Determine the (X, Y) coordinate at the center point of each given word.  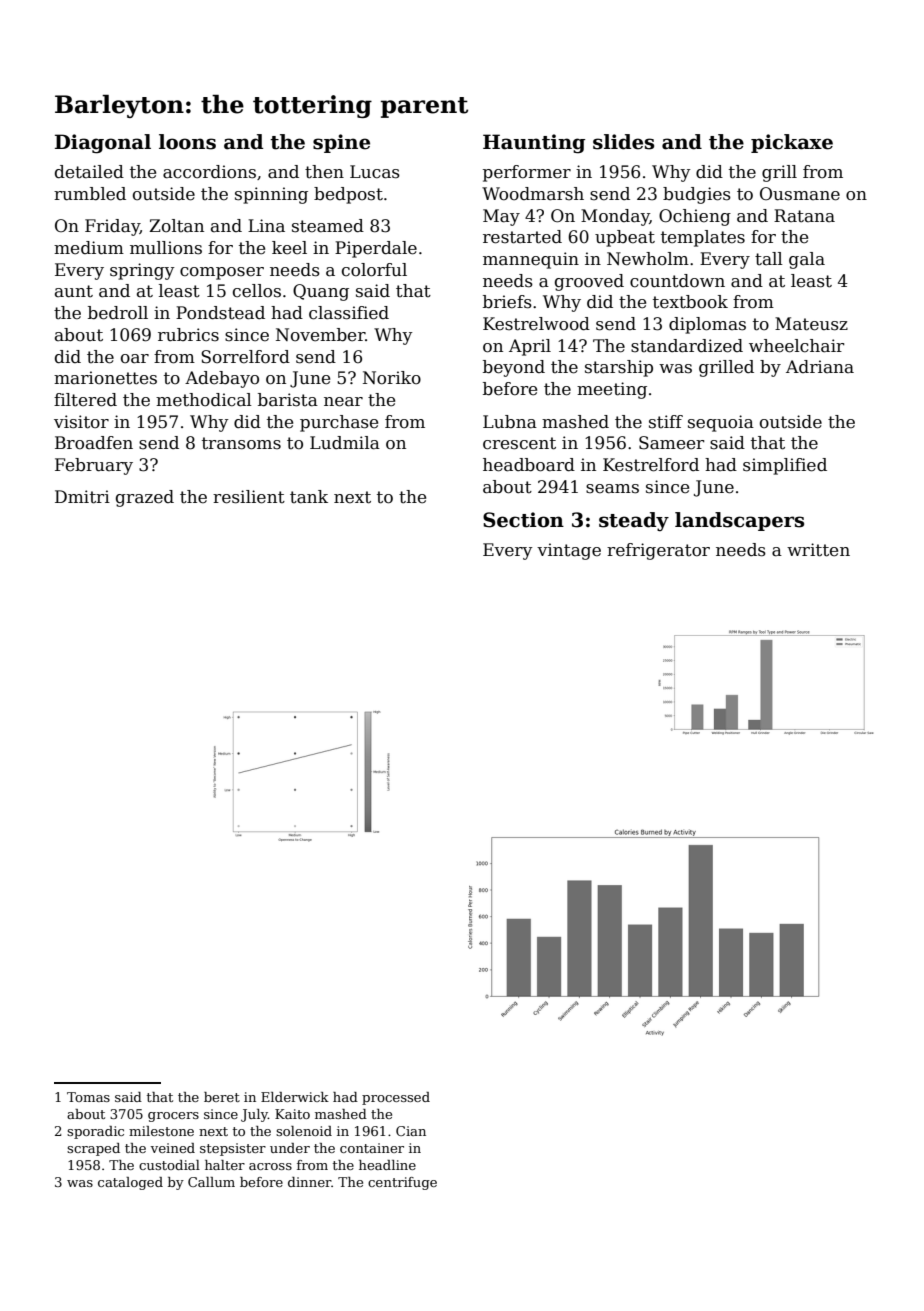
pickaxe (792, 143)
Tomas (88, 1097)
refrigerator (658, 551)
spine (341, 143)
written (818, 550)
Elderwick (295, 1097)
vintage (569, 551)
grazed (145, 498)
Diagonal (103, 144)
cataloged (130, 1183)
